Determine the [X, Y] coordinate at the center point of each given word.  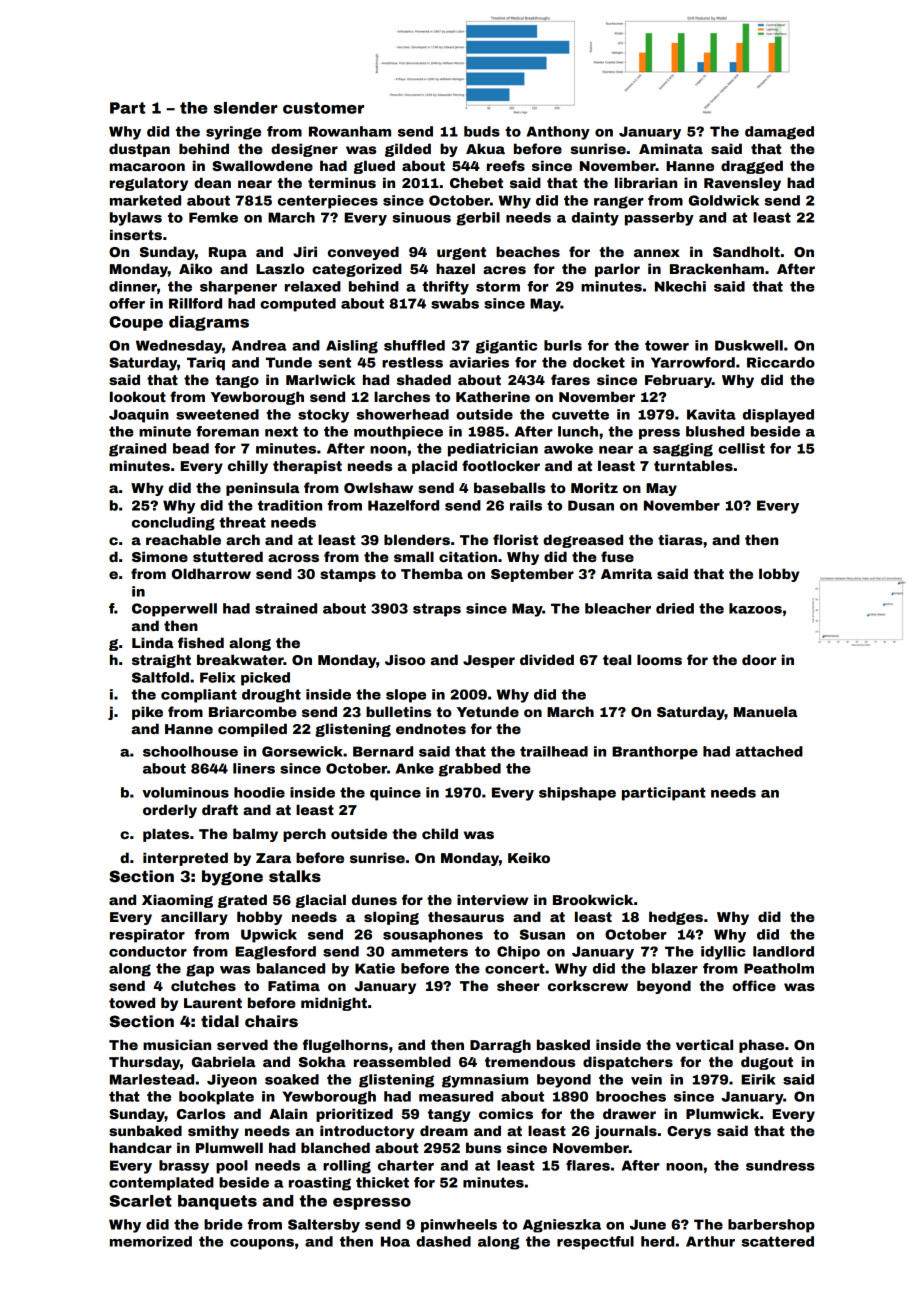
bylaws [136, 219]
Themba [432, 573]
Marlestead [152, 1079]
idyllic [723, 953]
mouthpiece [398, 433]
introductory [367, 1132]
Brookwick [593, 899]
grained [137, 450]
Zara [273, 858]
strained [286, 608]
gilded [408, 150]
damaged [779, 133]
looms [659, 659]
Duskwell [749, 345]
